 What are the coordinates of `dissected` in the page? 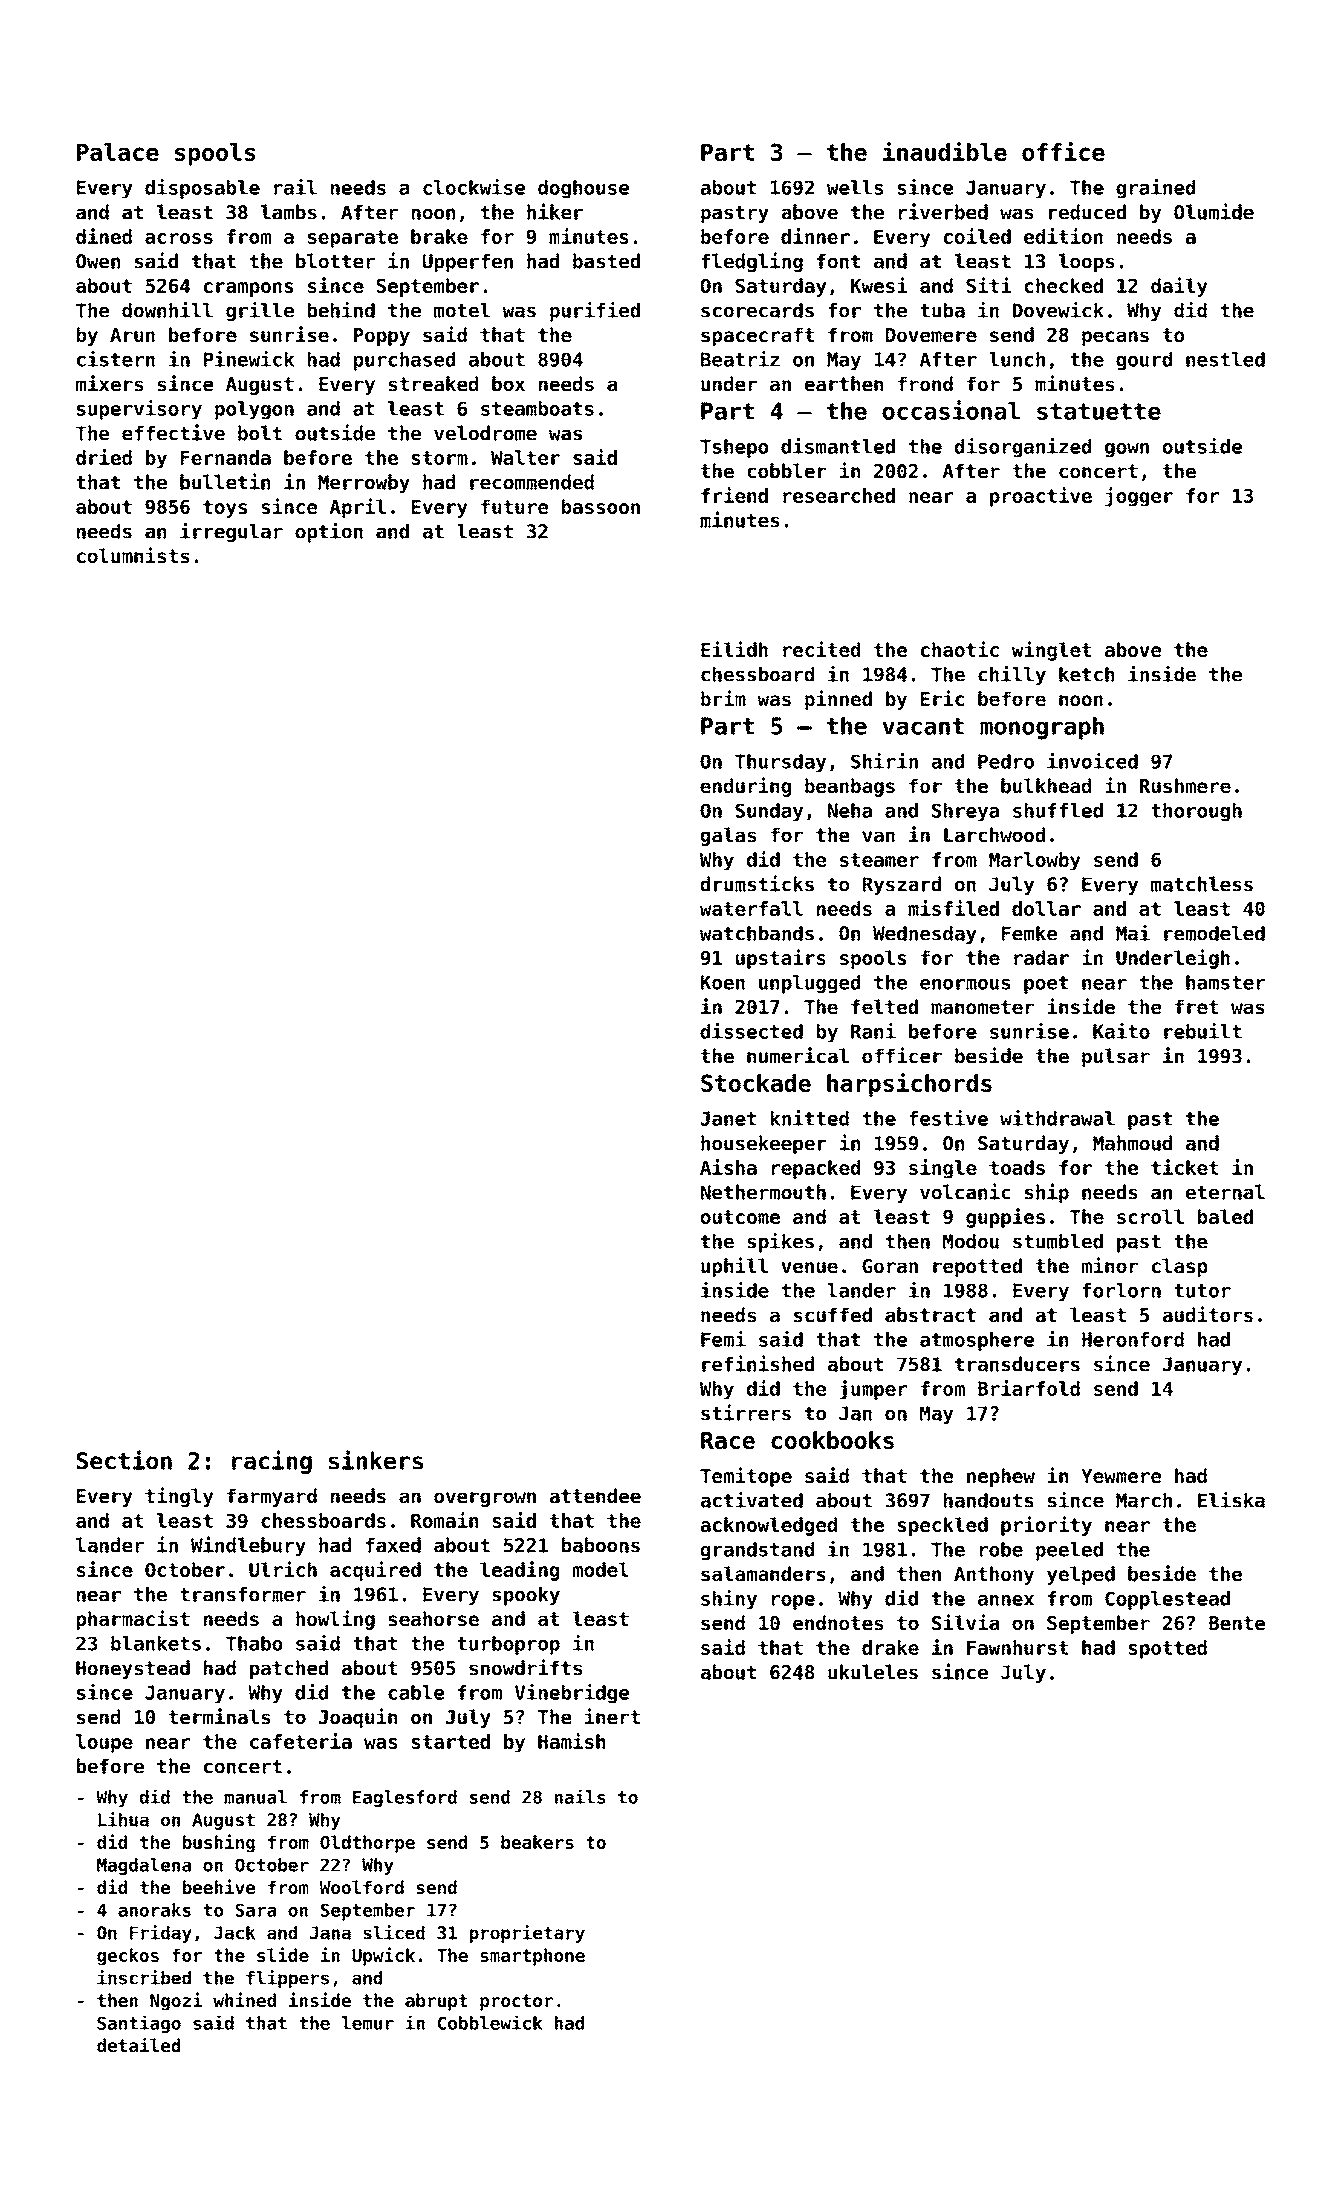 It's located at (751, 1031).
